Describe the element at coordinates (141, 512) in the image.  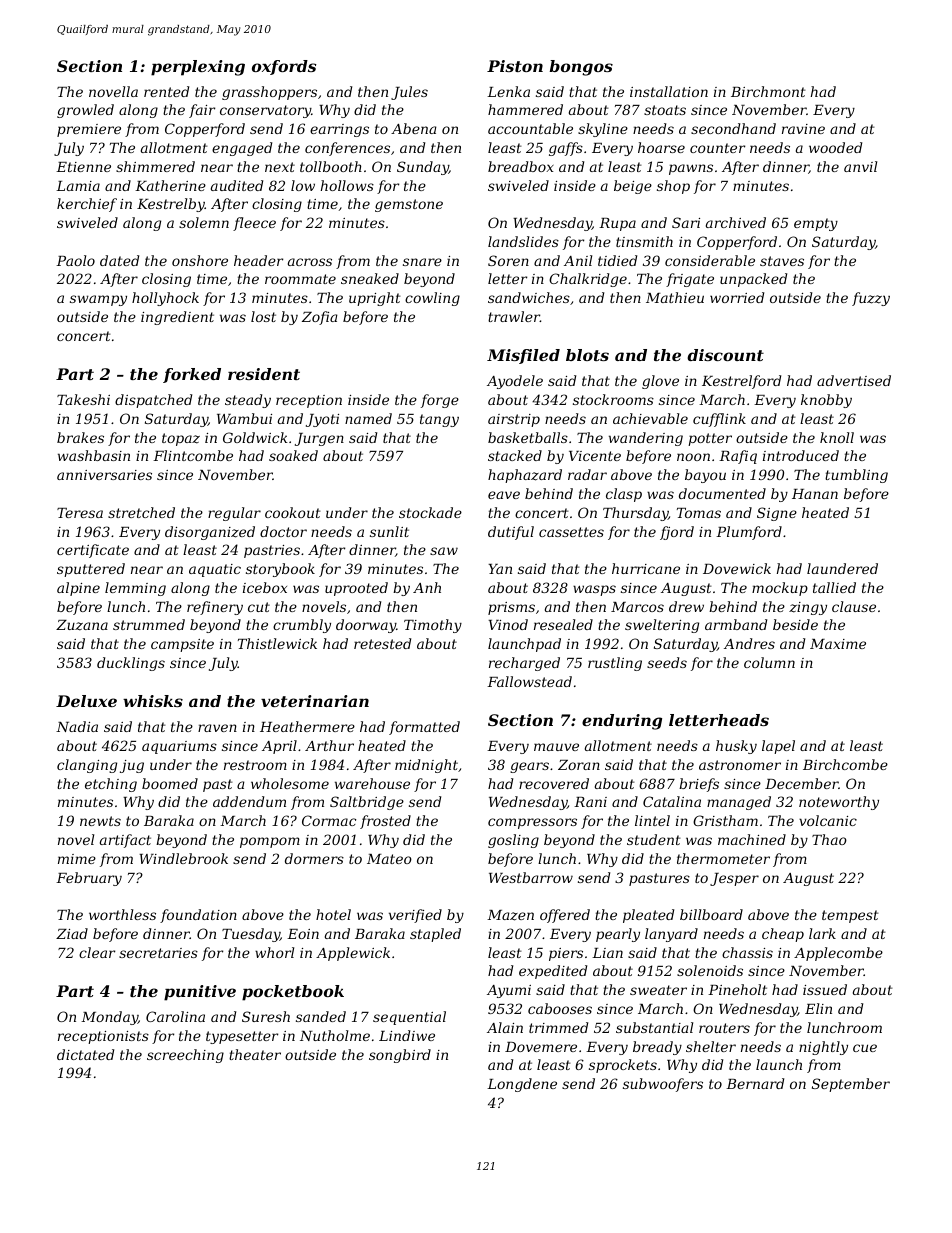
I see `stretched` at that location.
